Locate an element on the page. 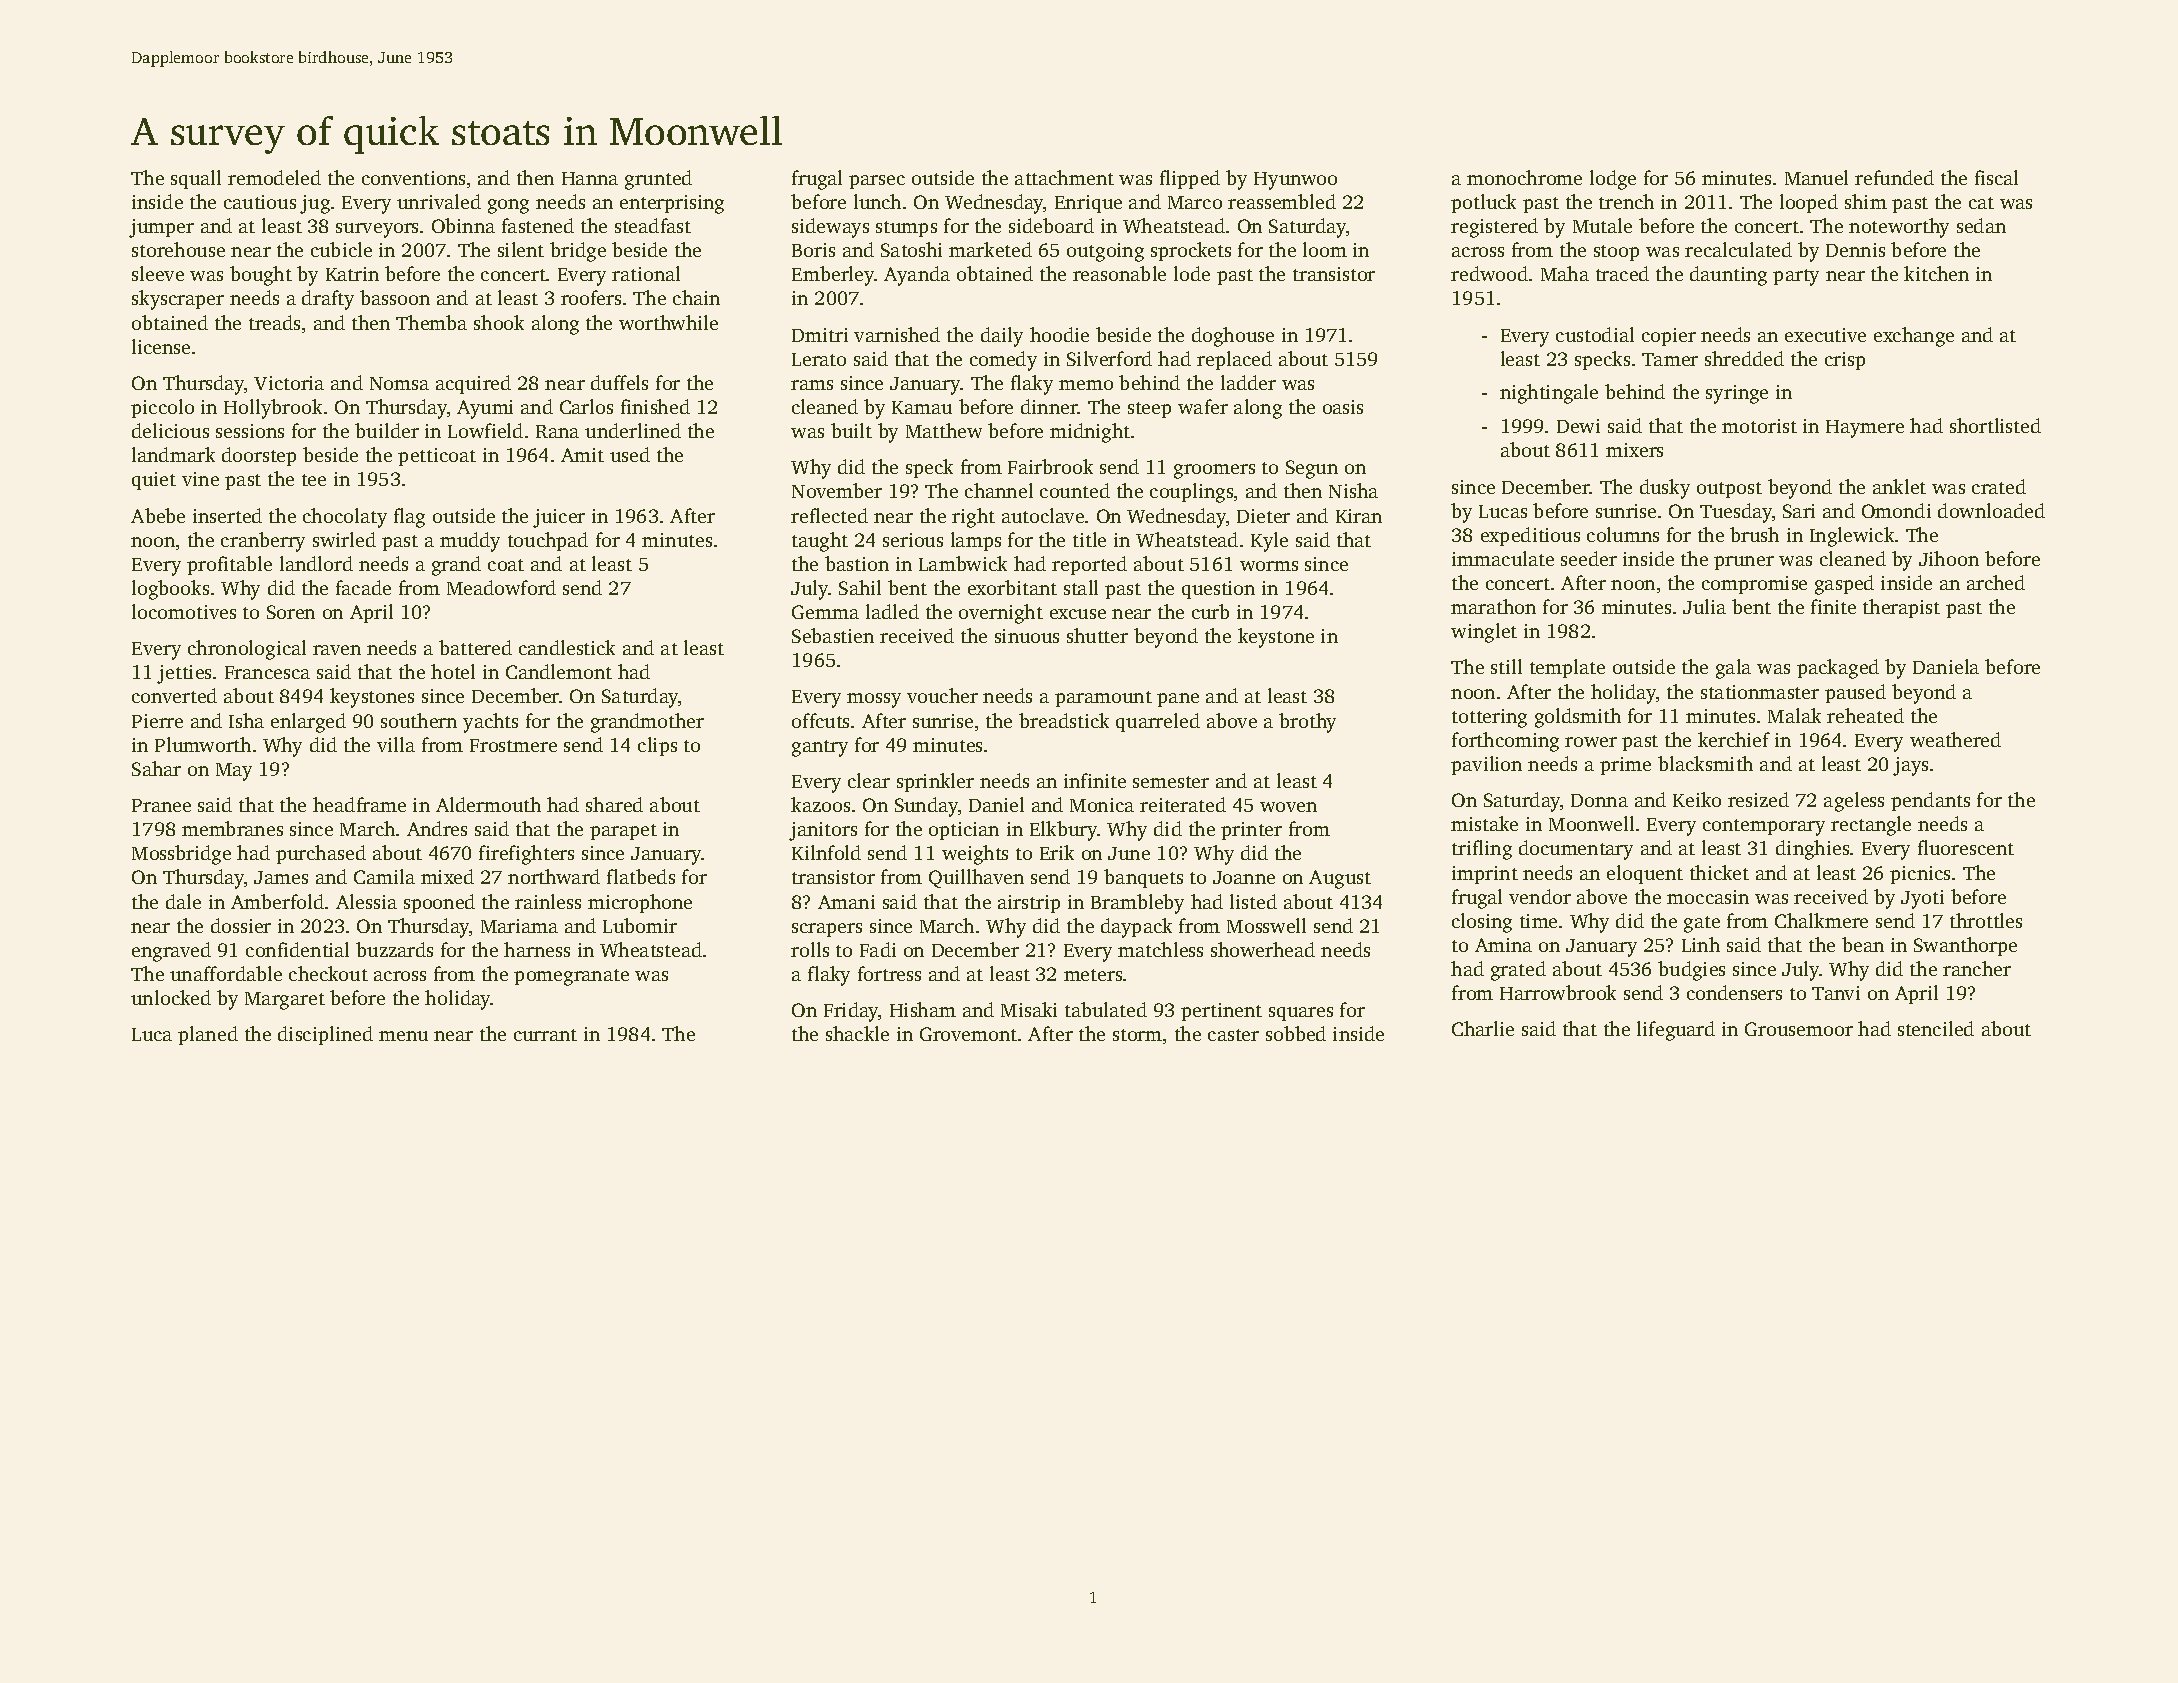 The width and height of the document is (2178, 1683). Dieter is located at coordinates (1263, 516).
